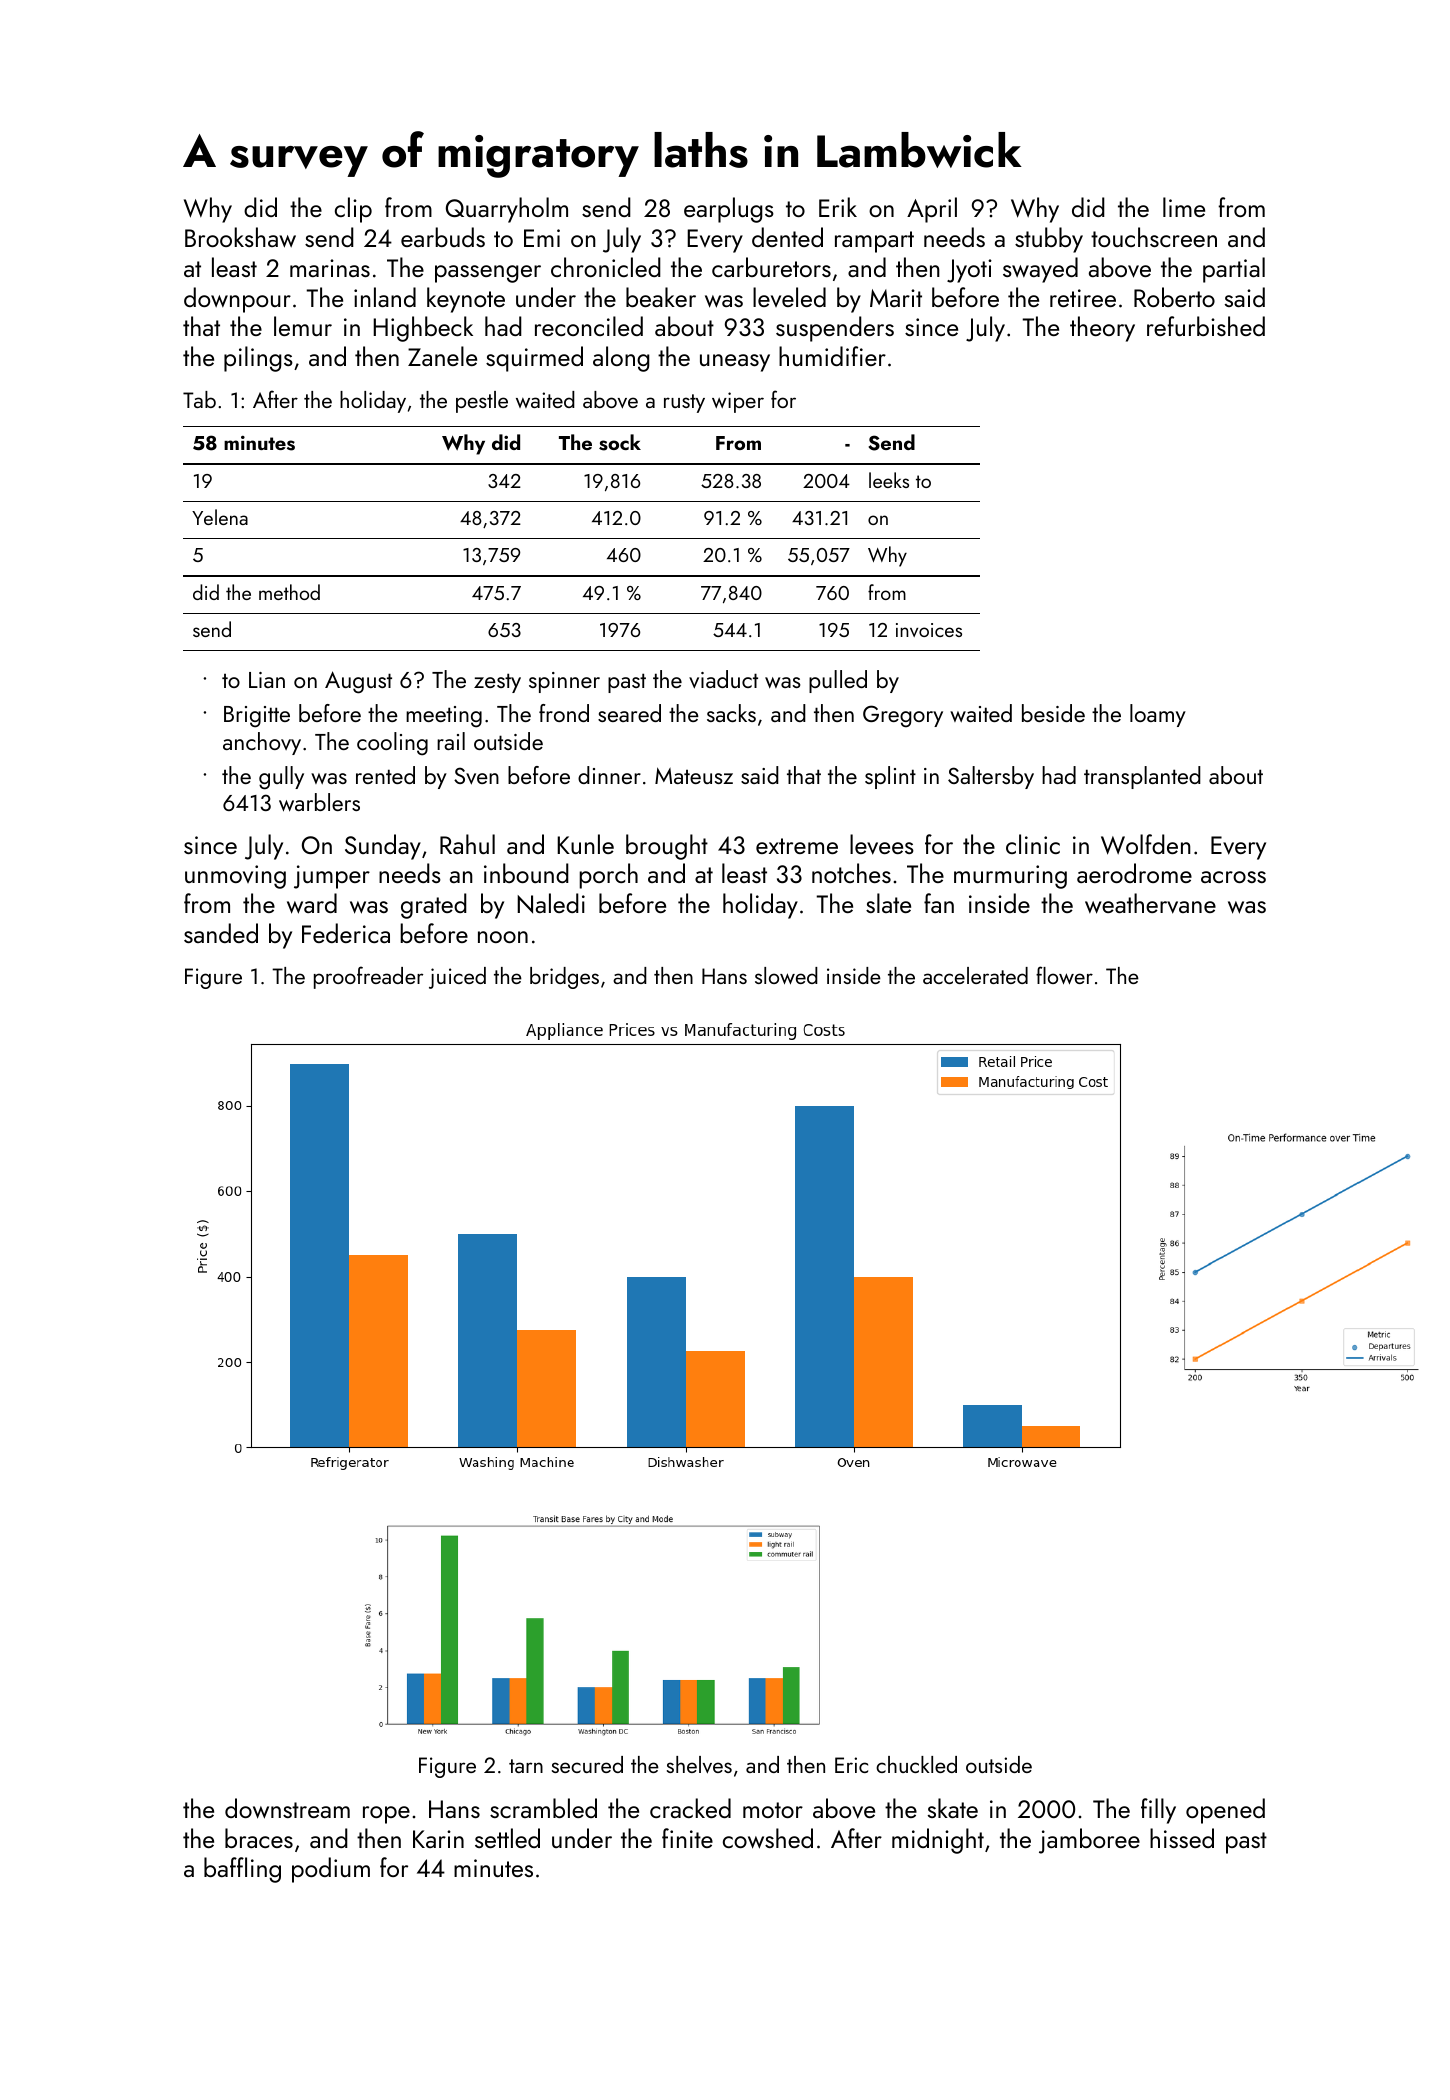 The width and height of the image is (1450, 2100). What do you see at coordinates (938, 1841) in the image?
I see `midnight` at bounding box center [938, 1841].
